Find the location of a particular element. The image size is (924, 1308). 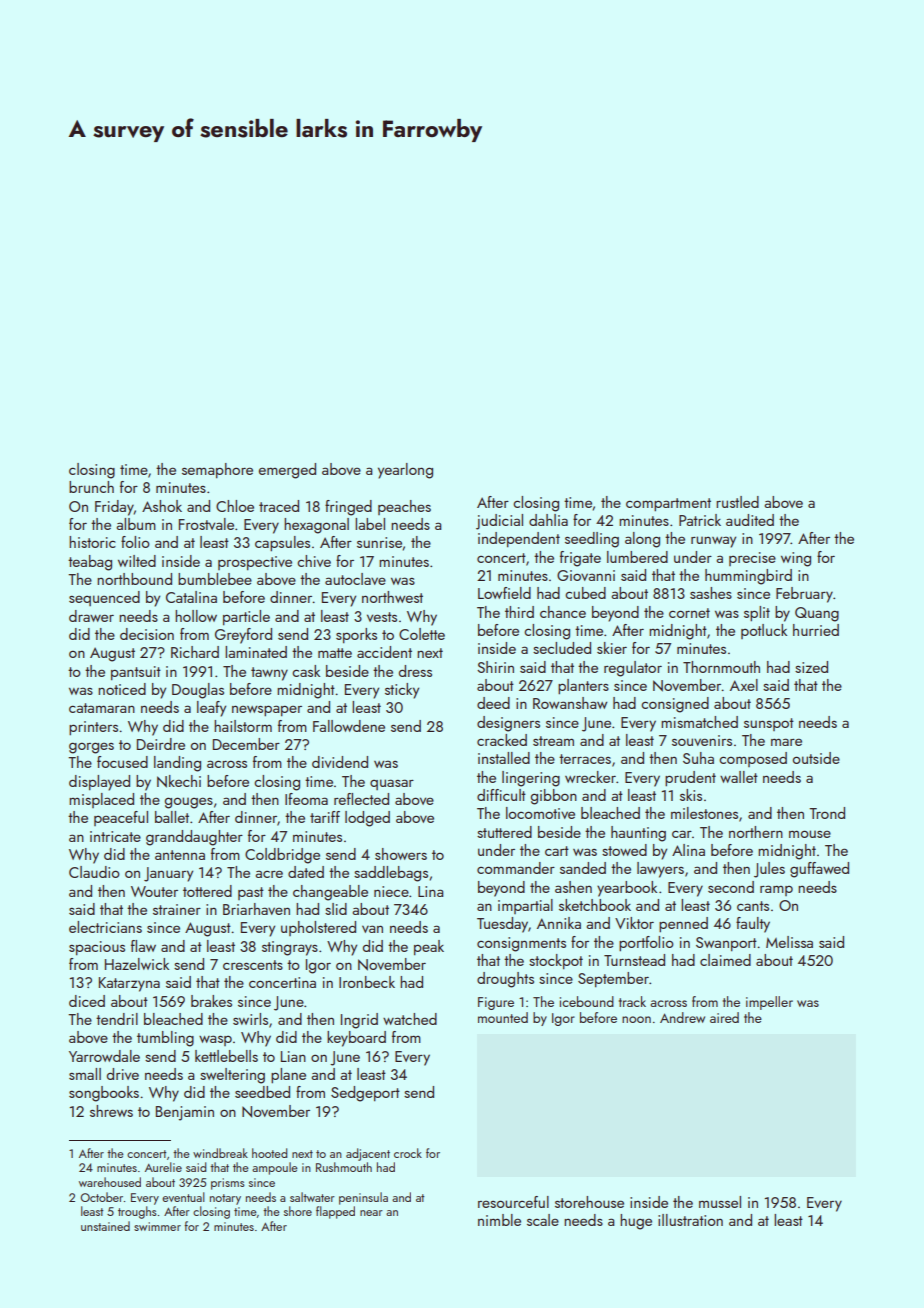

October is located at coordinates (101, 1197).
